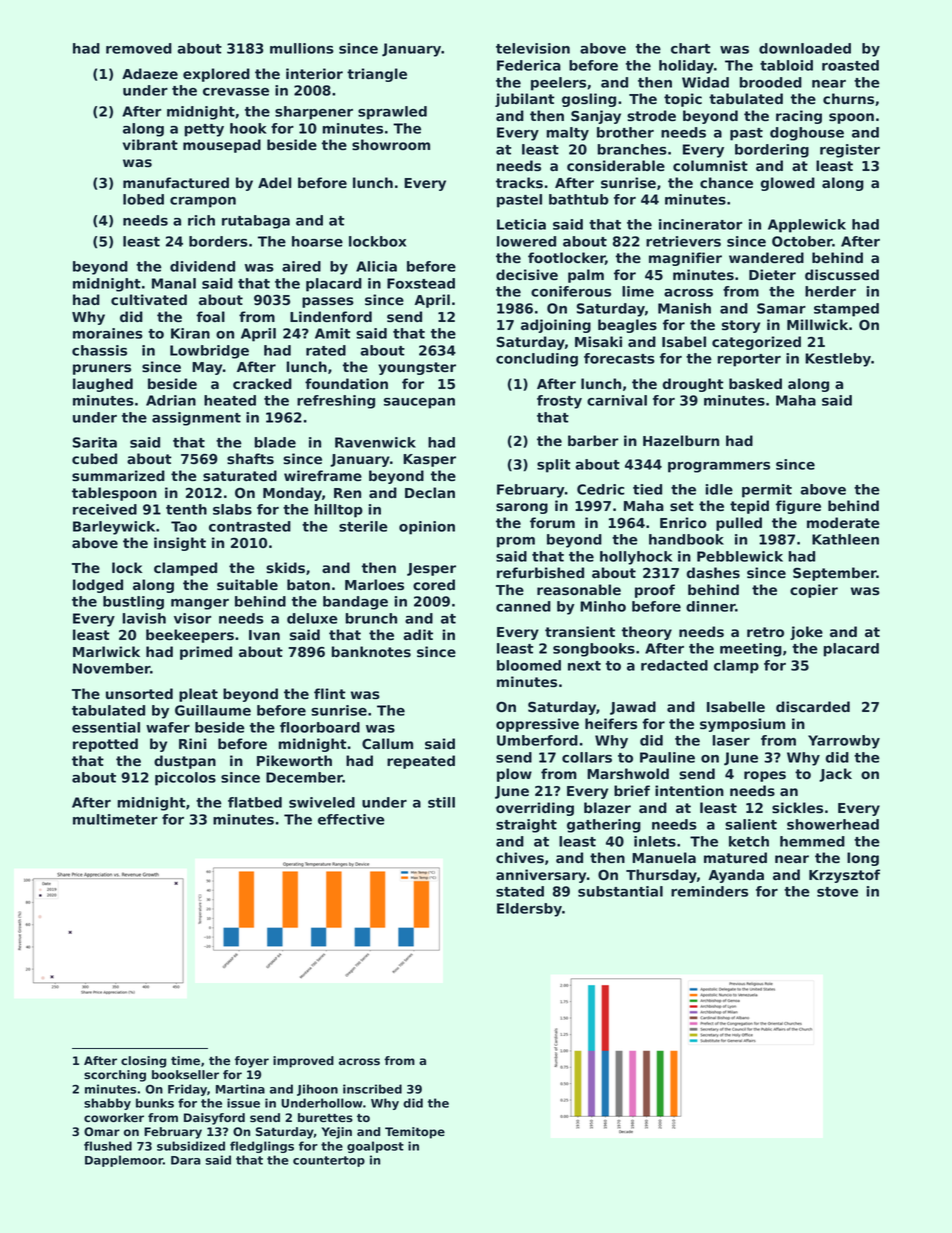 The height and width of the screenshot is (1233, 952). Describe the element at coordinates (124, 1161) in the screenshot. I see `Dapplemoor` at that location.
